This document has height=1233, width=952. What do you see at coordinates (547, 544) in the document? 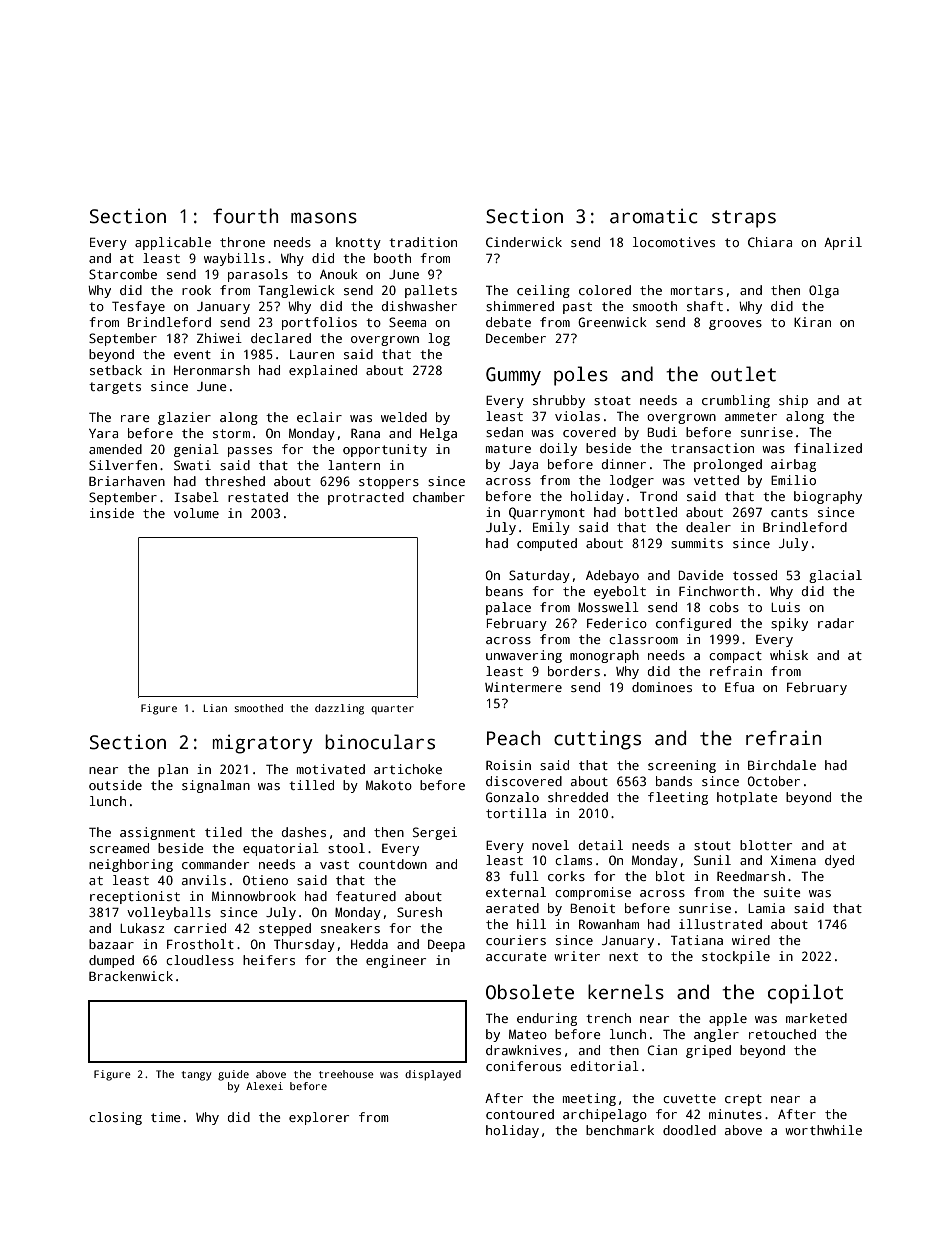
I see `computed` at bounding box center [547, 544].
